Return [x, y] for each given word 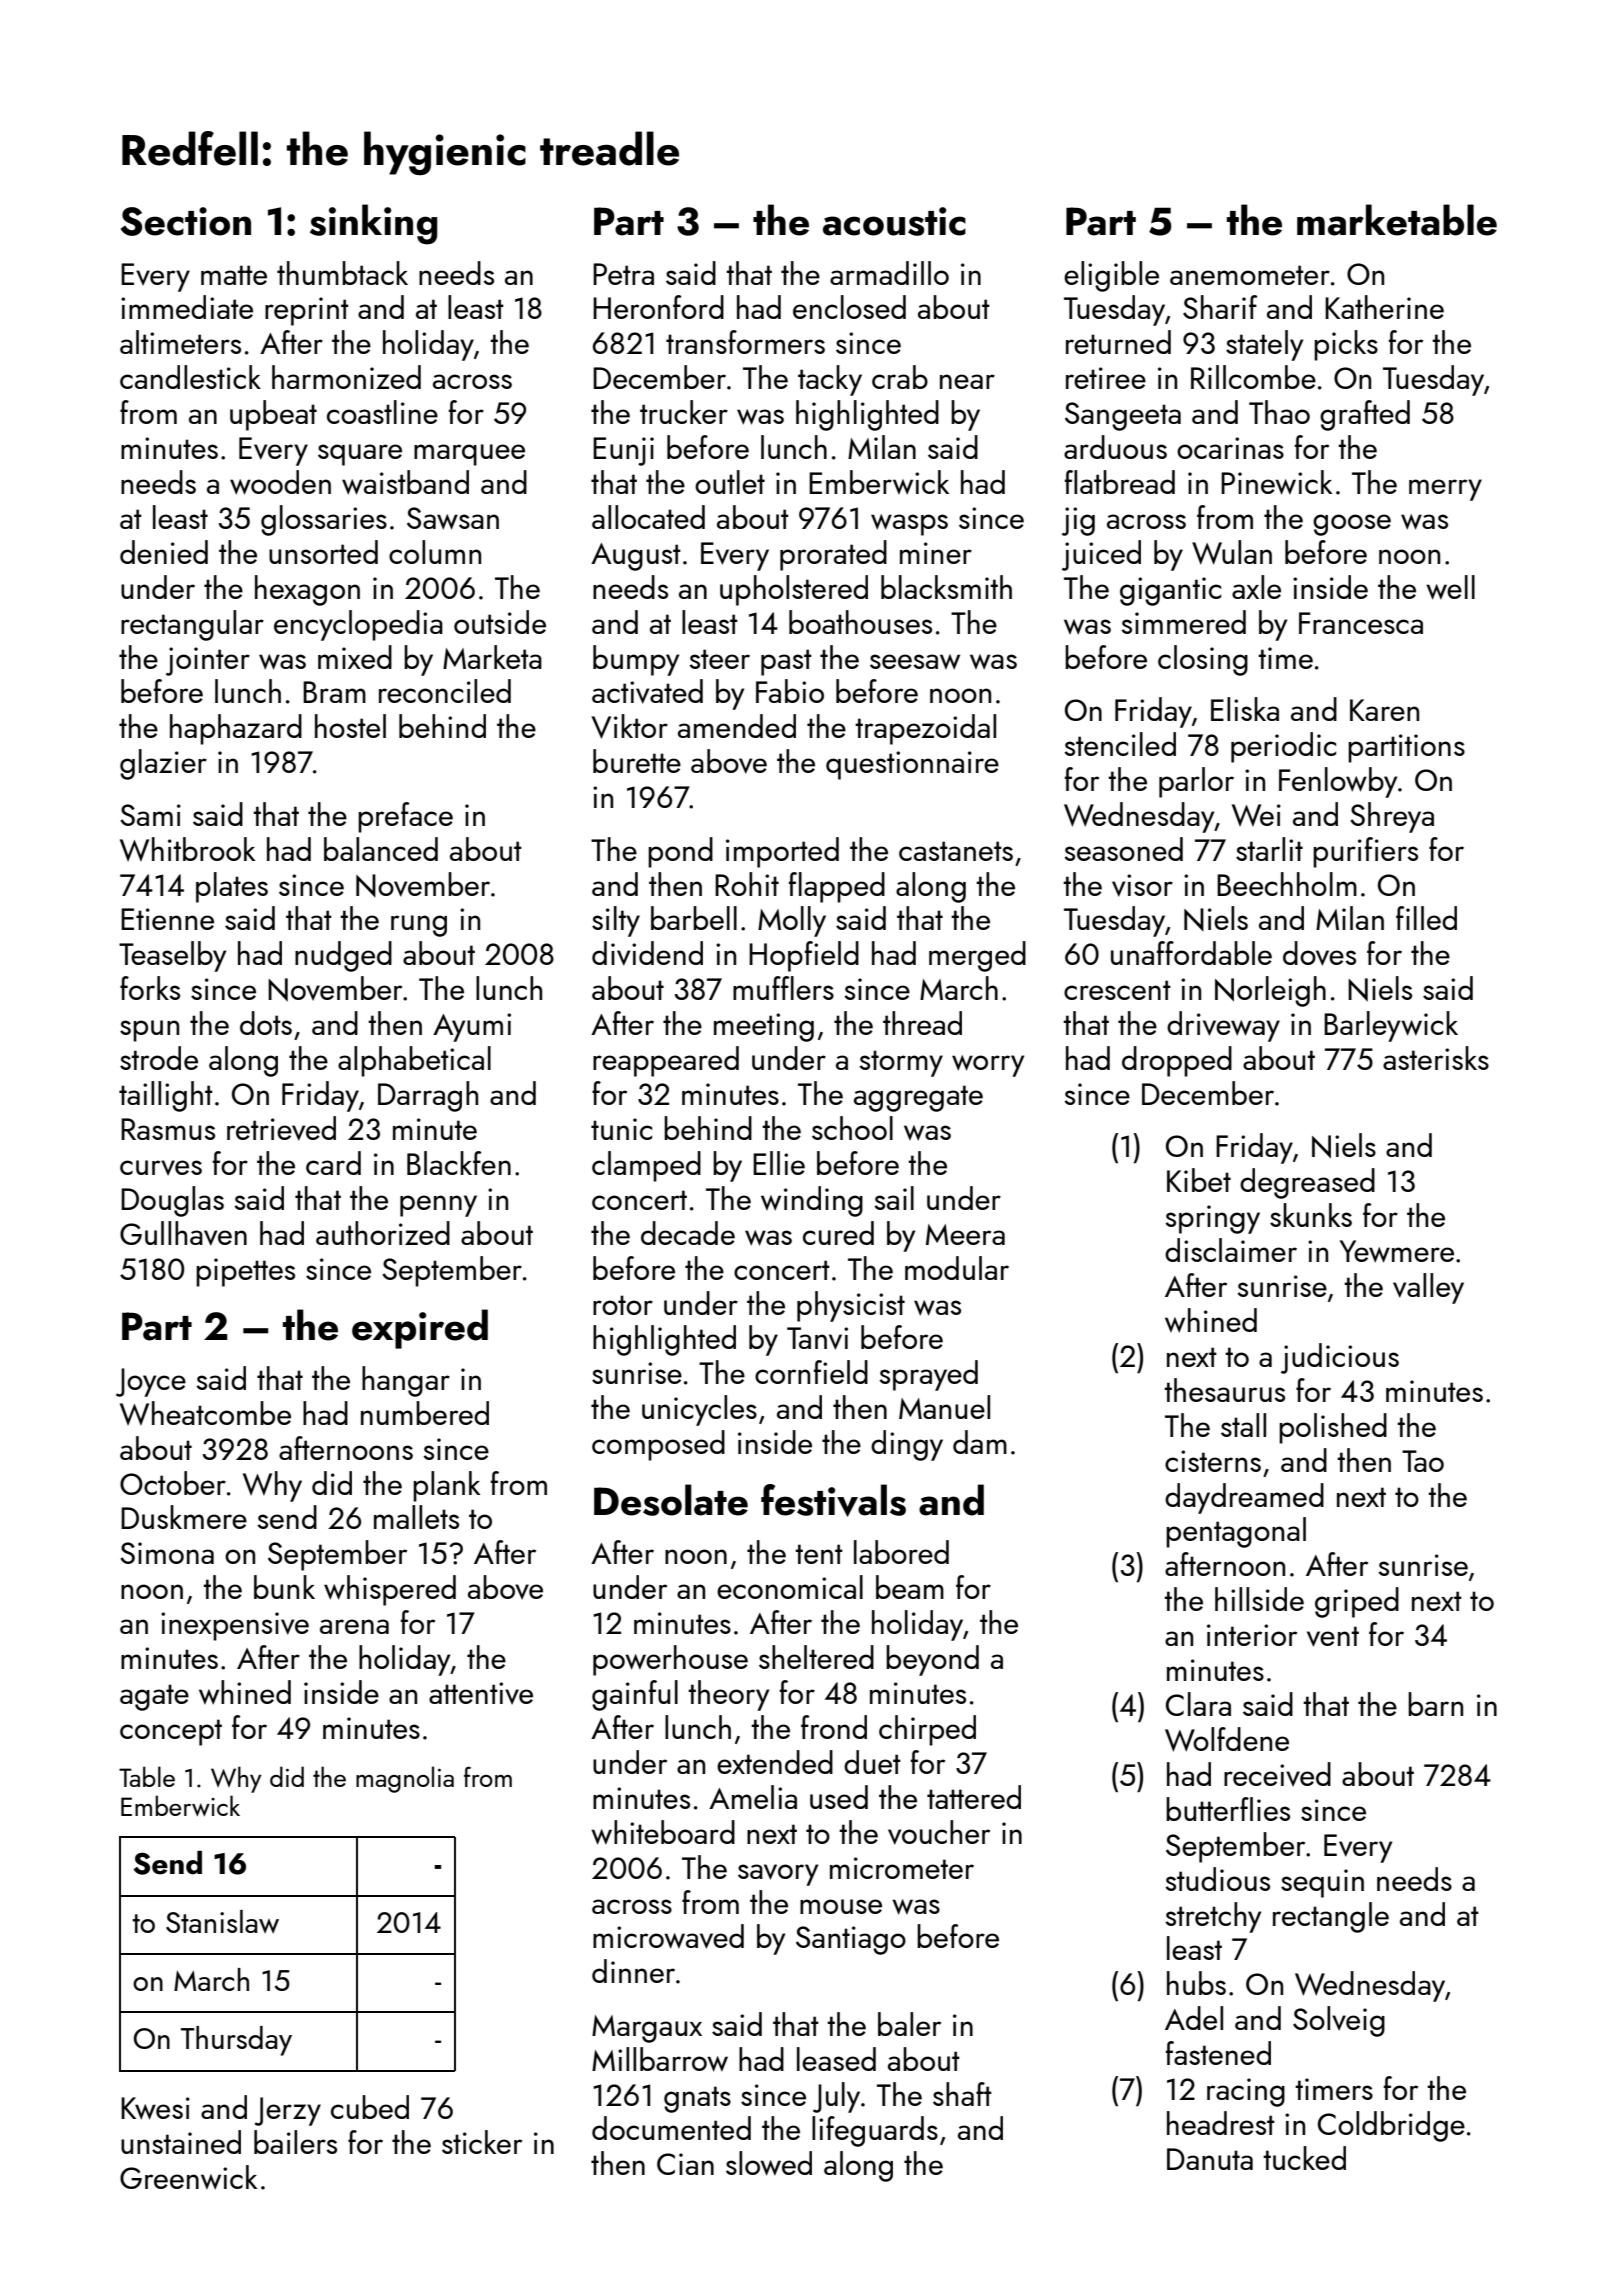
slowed [769, 2163]
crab [900, 377]
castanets [956, 851]
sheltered [816, 1657]
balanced [381, 849]
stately [1264, 345]
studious [1217, 1879]
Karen [1384, 710]
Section [186, 221]
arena [354, 1626]
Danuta [1210, 2159]
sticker [482, 2142]
